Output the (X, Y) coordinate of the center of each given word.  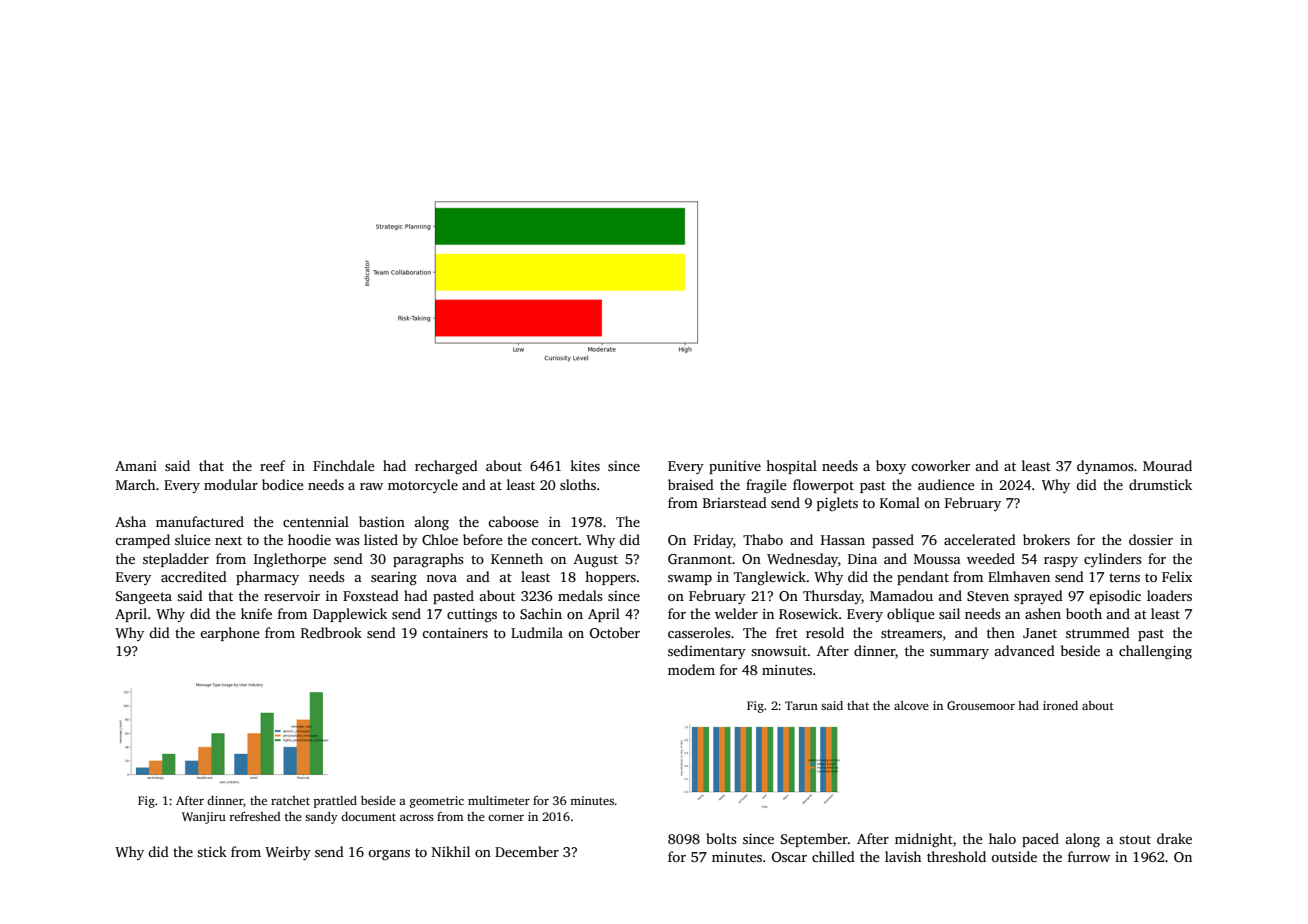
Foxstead (371, 595)
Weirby (288, 853)
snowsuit (779, 651)
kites (585, 465)
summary (959, 654)
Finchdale (344, 465)
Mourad (1167, 465)
